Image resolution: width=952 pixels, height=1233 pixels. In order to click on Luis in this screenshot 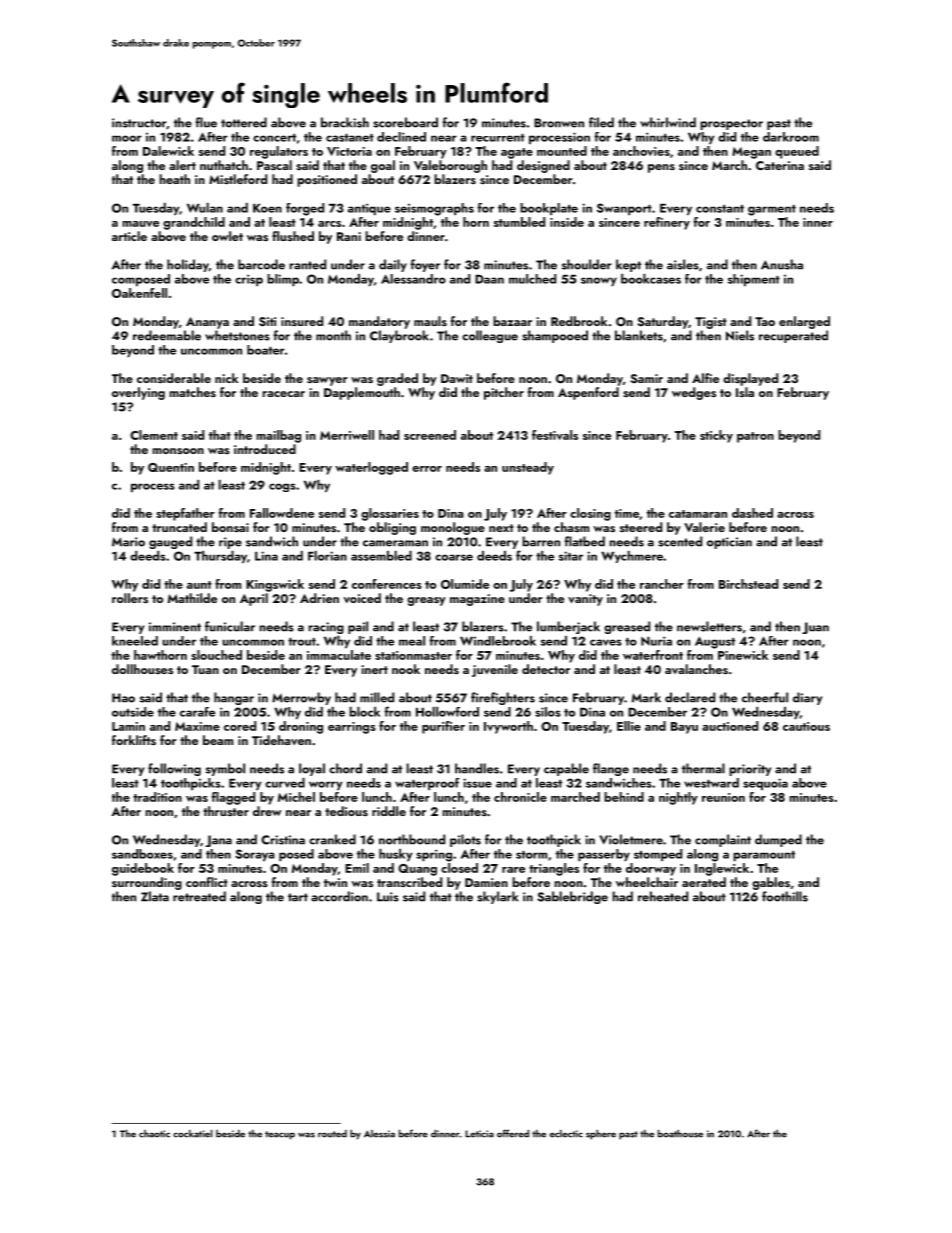, I will do `click(388, 897)`.
